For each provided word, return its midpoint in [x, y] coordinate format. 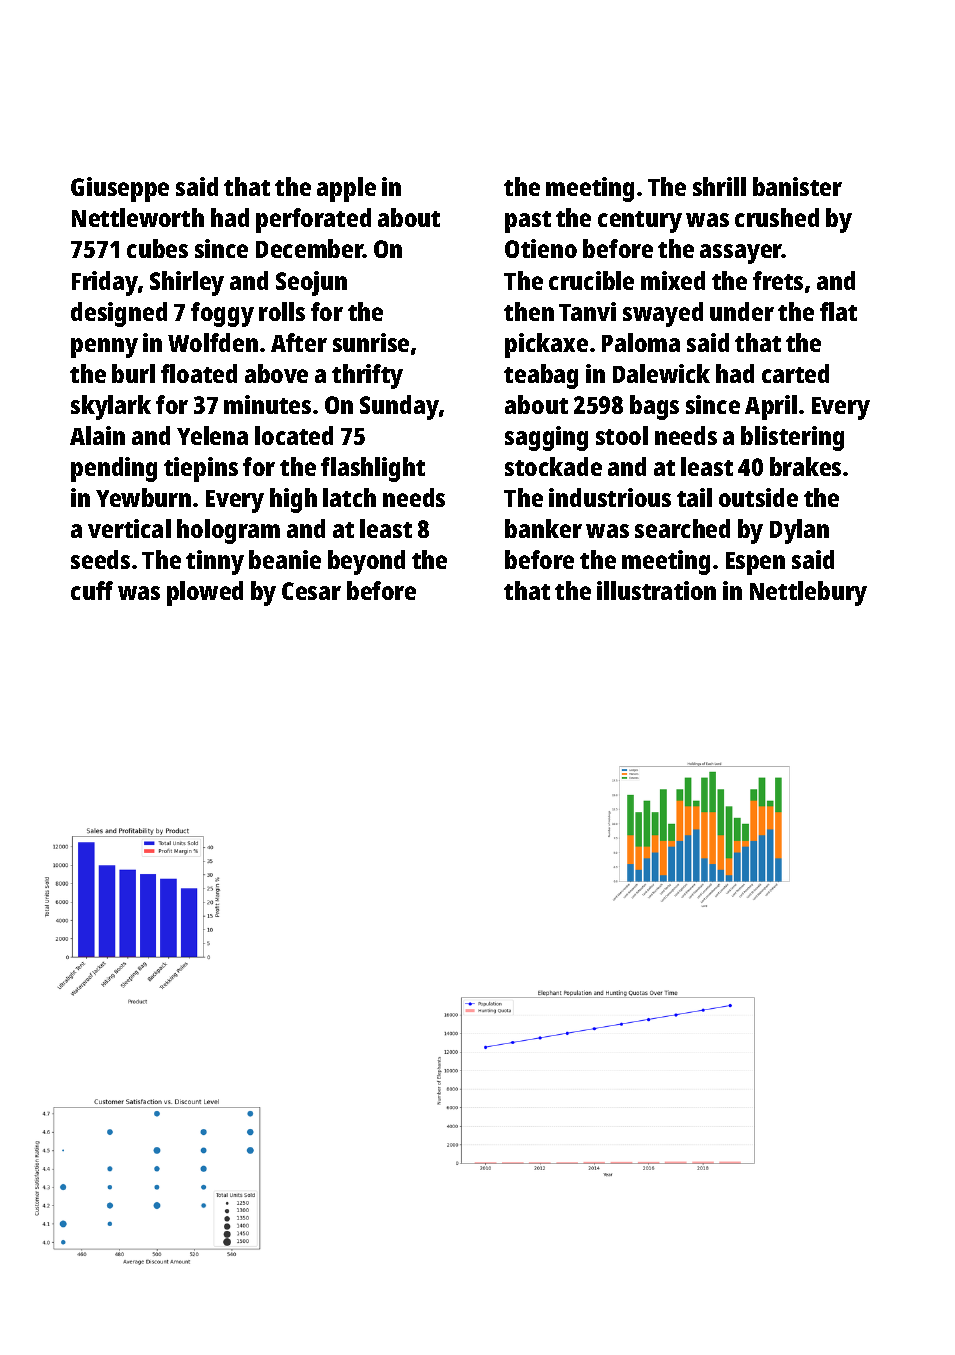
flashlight [373, 469]
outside [758, 497]
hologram [228, 531]
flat [838, 311]
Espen [755, 563]
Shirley [187, 283]
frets [778, 280]
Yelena [212, 435]
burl [133, 373]
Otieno [541, 248]
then [529, 311]
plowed [205, 593]
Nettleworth [138, 217]
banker [543, 528]
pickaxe [546, 345]
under [742, 311]
